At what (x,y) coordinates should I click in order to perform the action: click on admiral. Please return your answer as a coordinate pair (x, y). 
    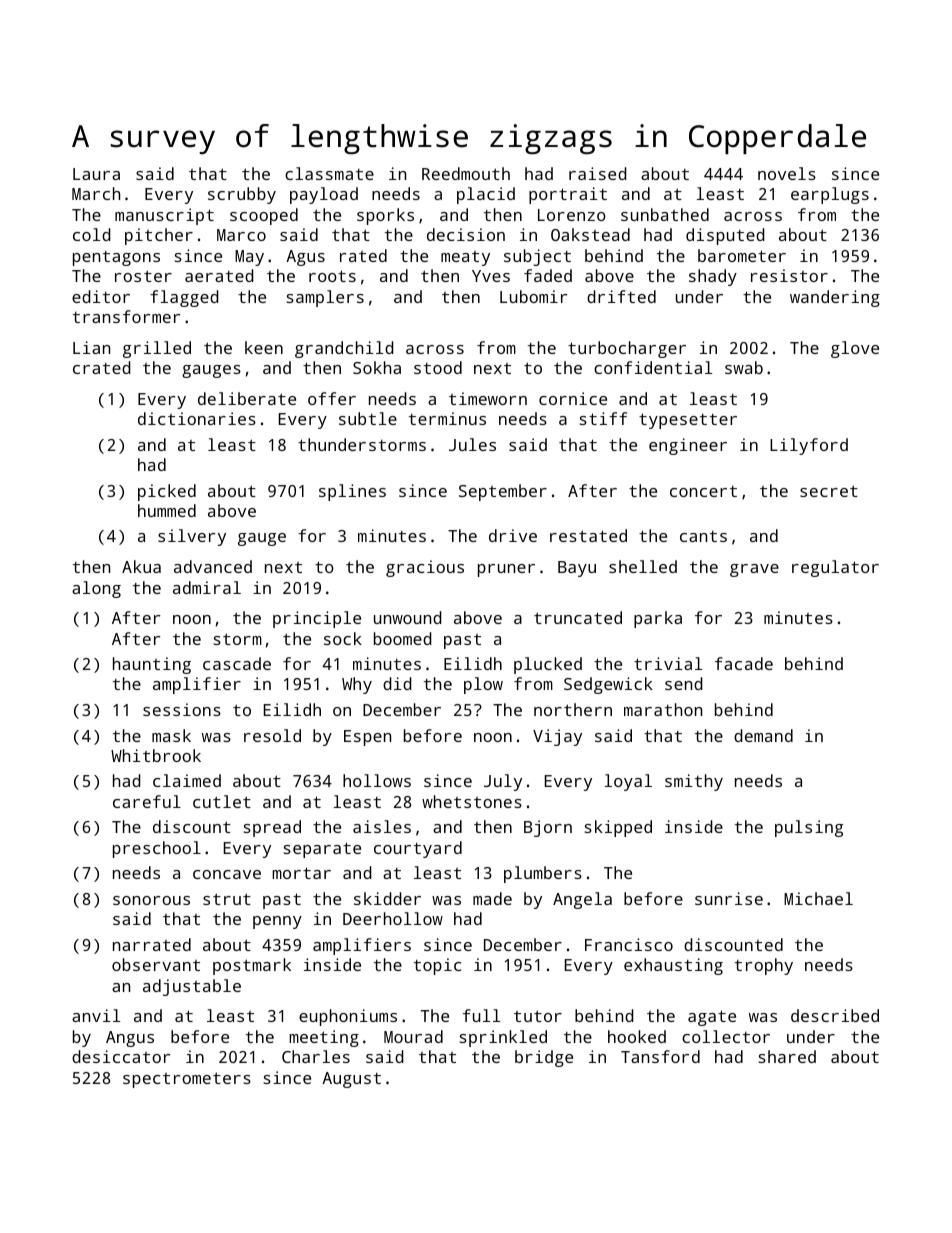
    Looking at the image, I should click on (207, 587).
